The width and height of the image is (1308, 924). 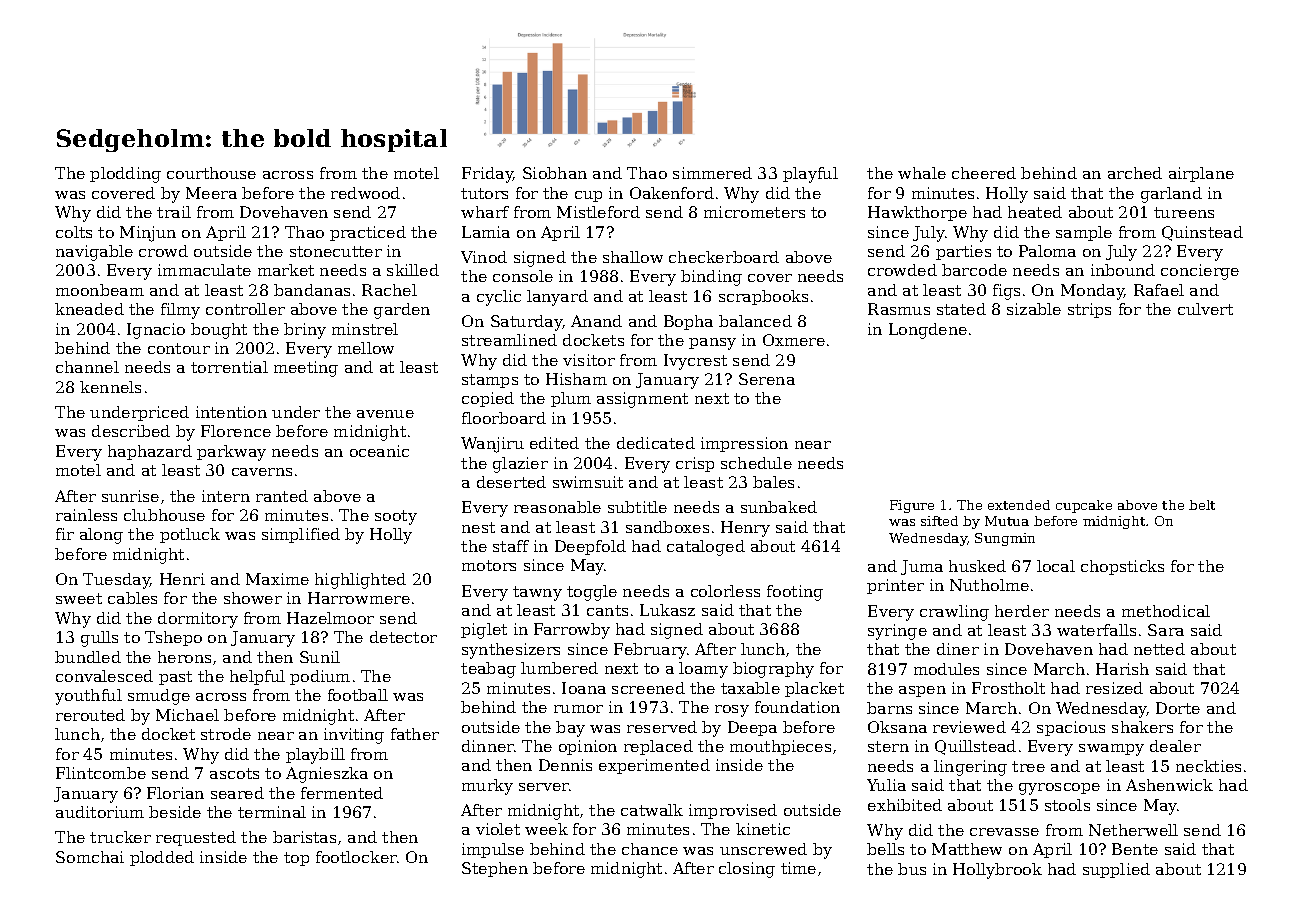 I want to click on supplied, so click(x=1116, y=870).
